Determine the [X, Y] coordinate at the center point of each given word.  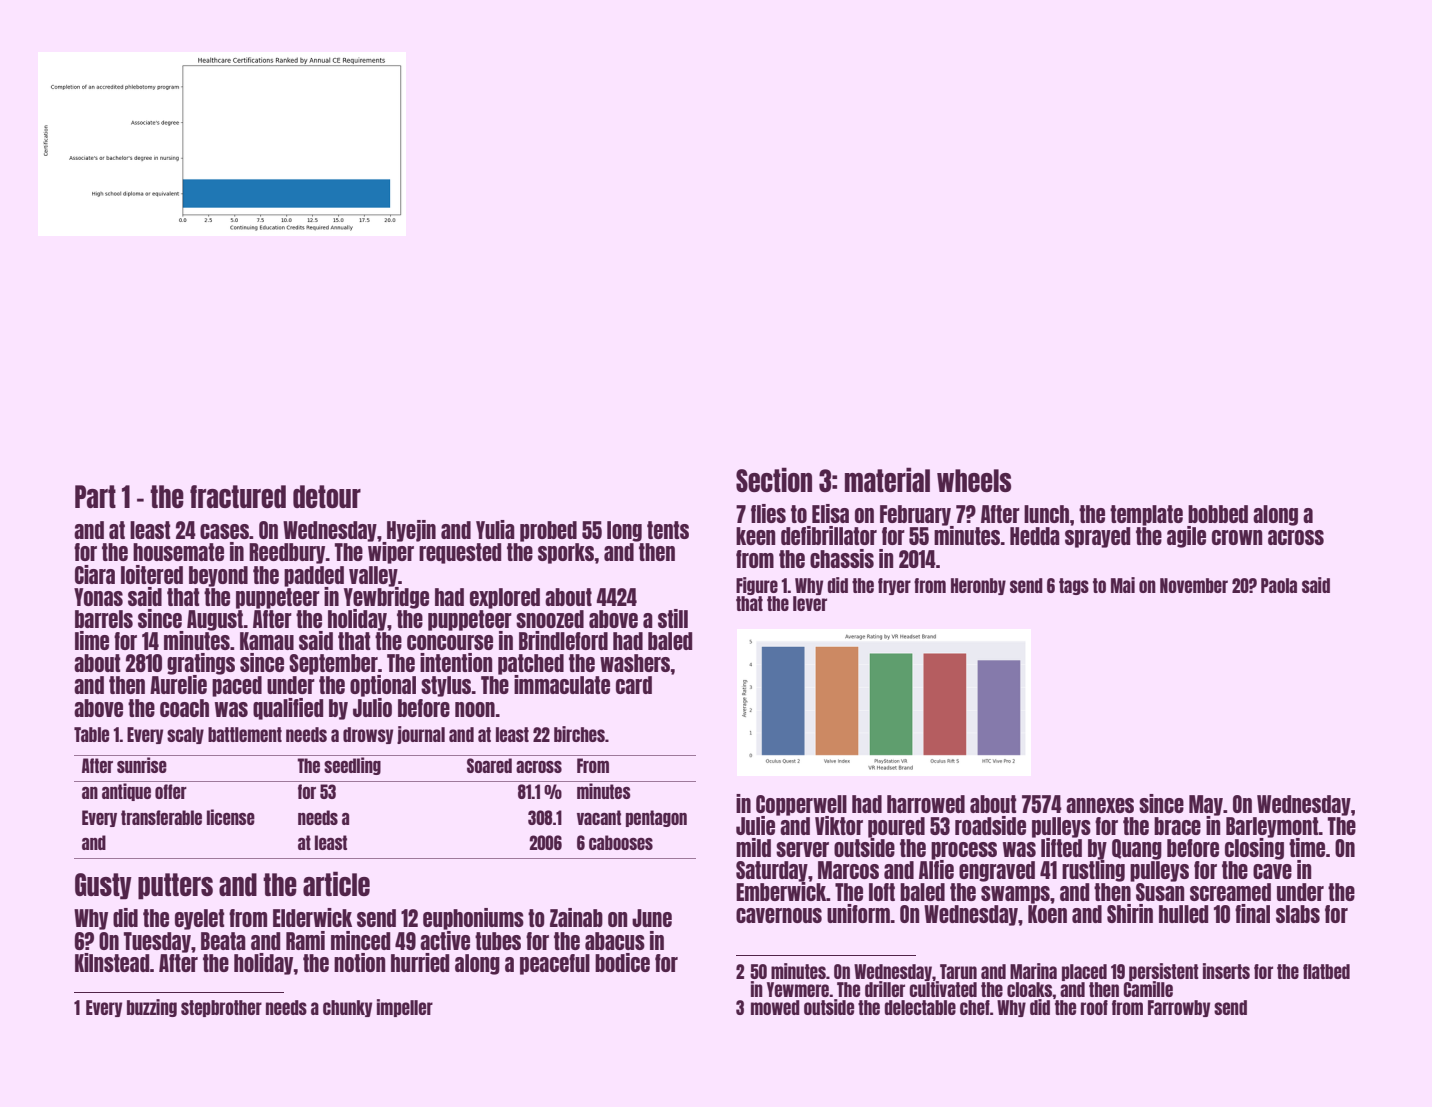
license [231, 817]
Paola [1279, 585]
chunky [347, 1008]
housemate [178, 552]
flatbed [1326, 971]
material [887, 479]
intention [456, 662]
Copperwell [801, 805]
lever [810, 603]
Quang [1137, 849]
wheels [974, 480]
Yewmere [798, 989]
